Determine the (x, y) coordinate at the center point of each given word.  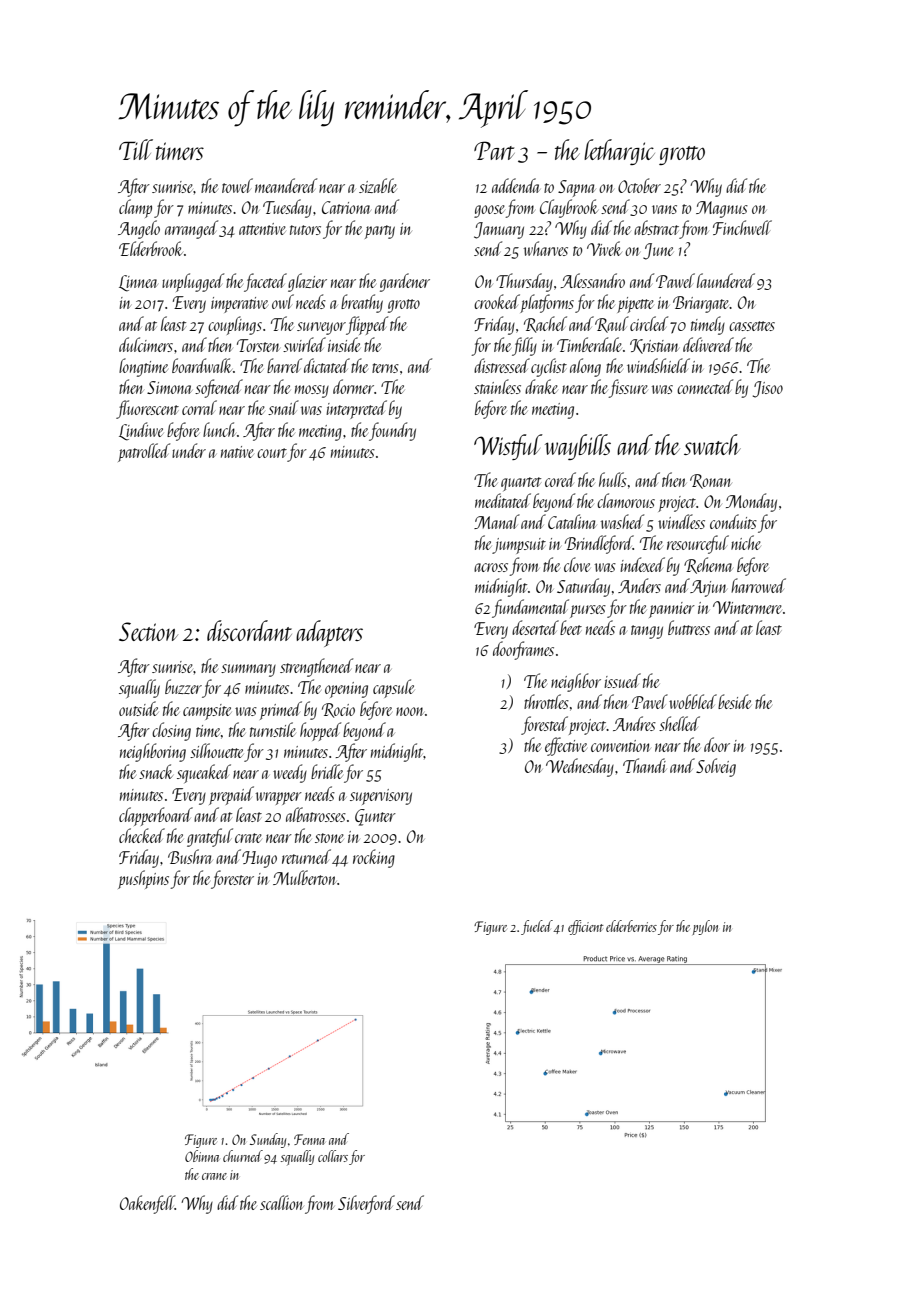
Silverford (366, 1204)
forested (544, 725)
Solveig (716, 767)
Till (136, 149)
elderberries (631, 926)
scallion (282, 1202)
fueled (537, 927)
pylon (705, 927)
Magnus (722, 209)
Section (148, 631)
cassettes (752, 326)
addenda (516, 185)
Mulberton (304, 877)
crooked (497, 301)
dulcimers (146, 344)
